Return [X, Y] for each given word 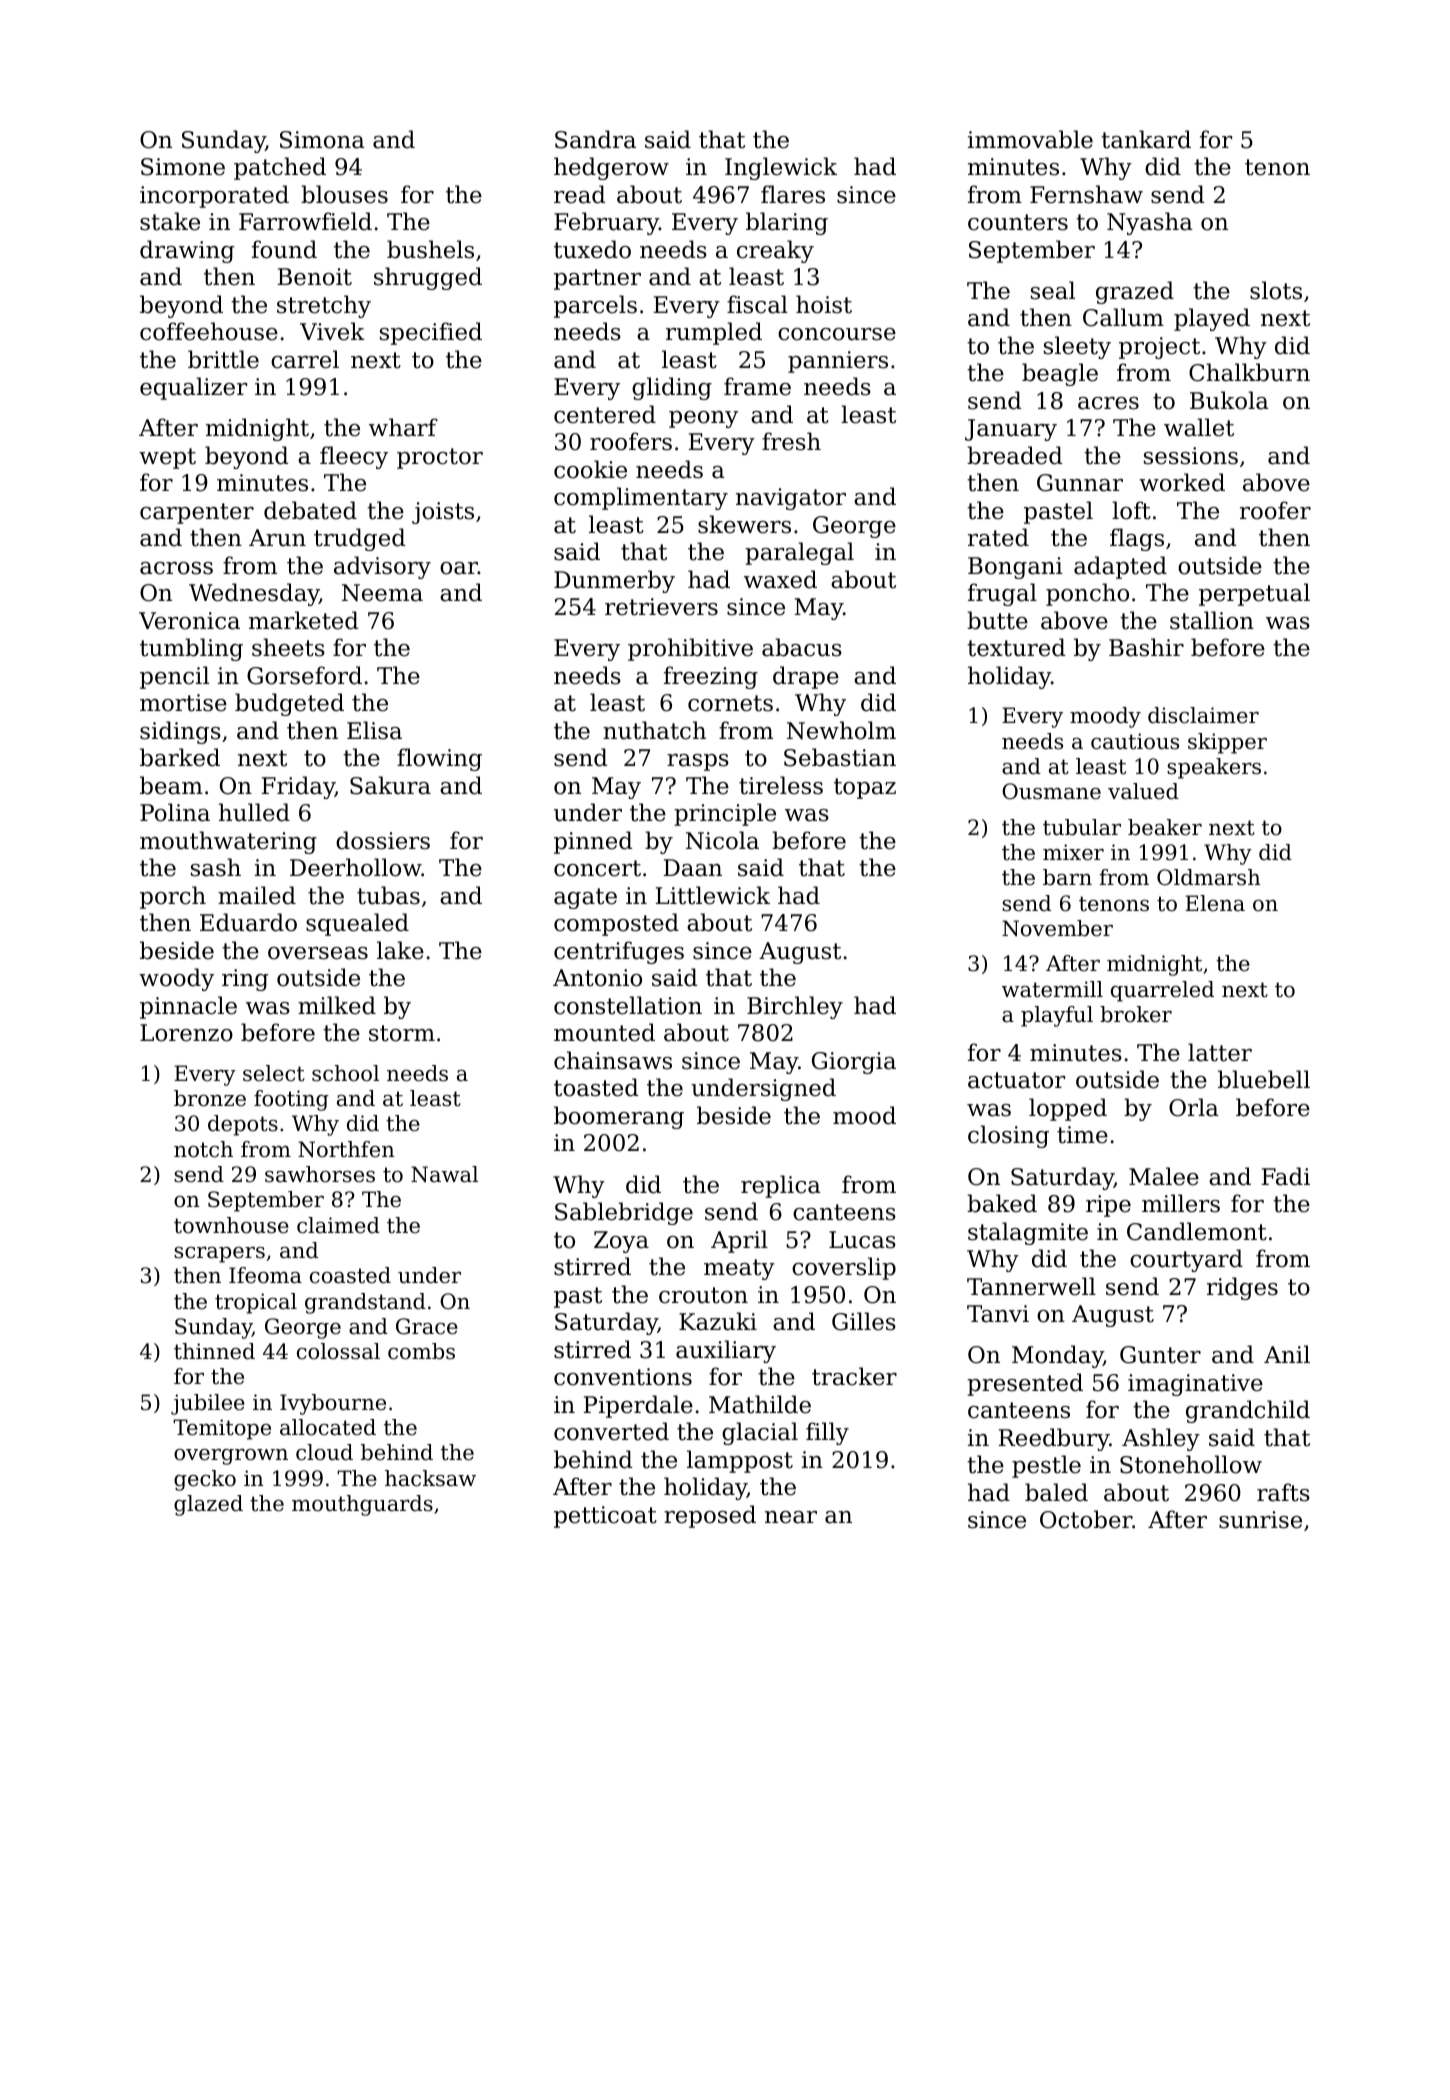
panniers [838, 362]
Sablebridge [624, 1213]
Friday [298, 787]
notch [203, 1149]
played [1212, 319]
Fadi [1286, 1176]
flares [793, 194]
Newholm [841, 730]
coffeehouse [209, 331]
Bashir [1146, 647]
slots [1276, 290]
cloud [324, 1452]
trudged [360, 539]
